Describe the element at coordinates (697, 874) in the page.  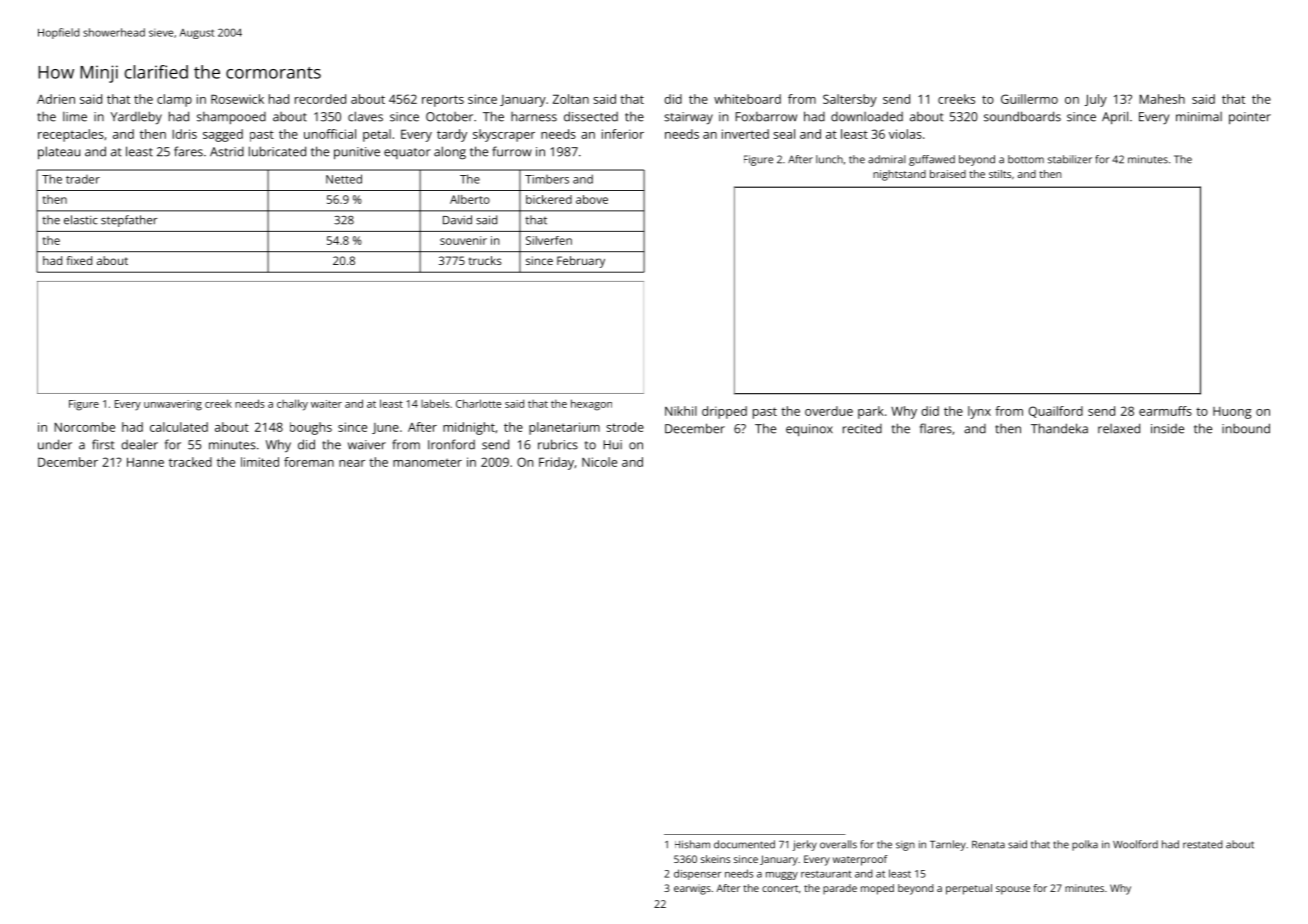
I see `dispenser` at that location.
